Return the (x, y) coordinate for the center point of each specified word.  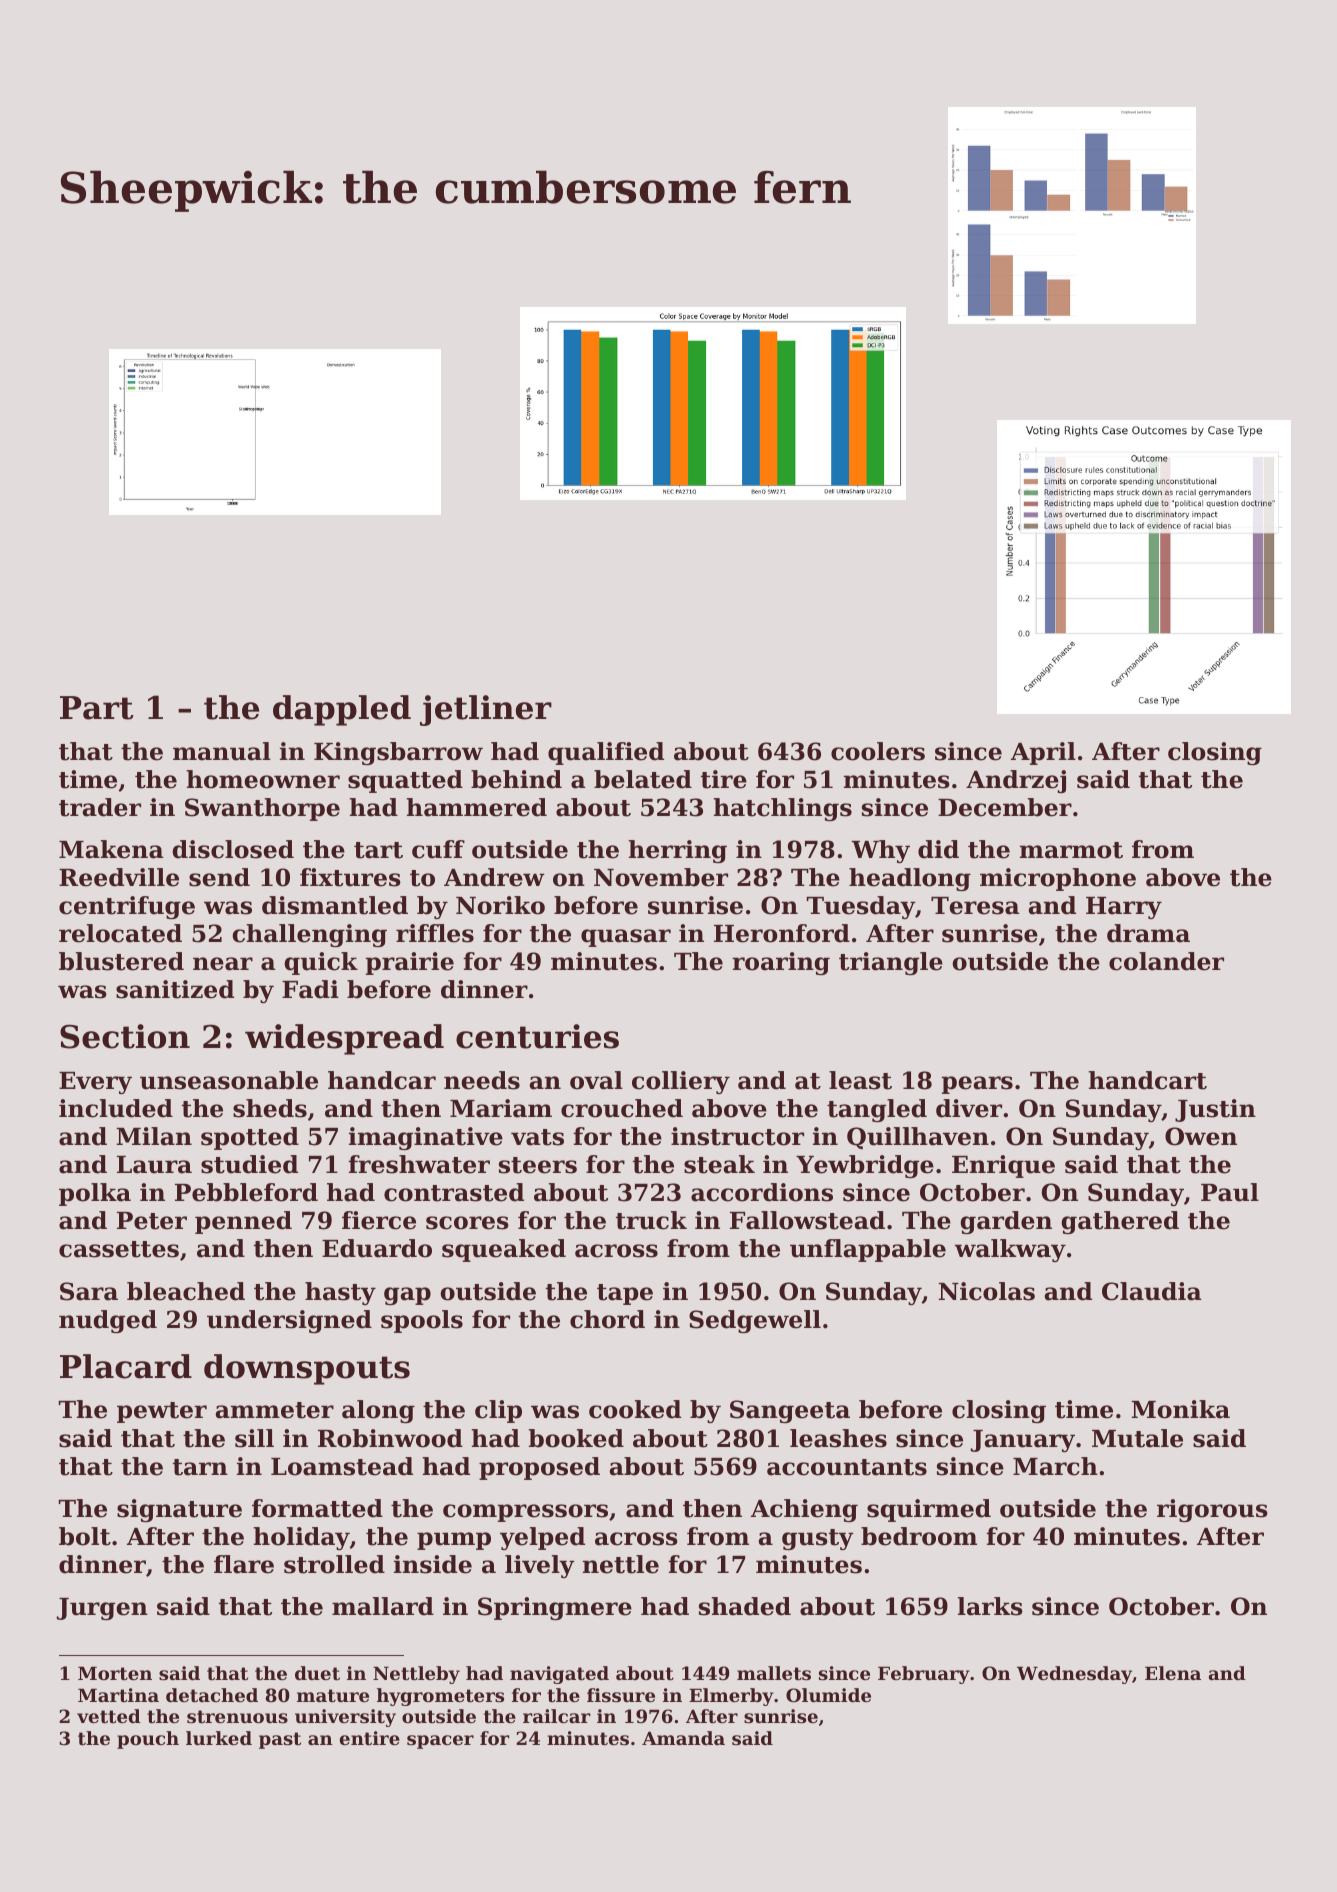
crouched (622, 1108)
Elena (1173, 1673)
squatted (405, 781)
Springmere (555, 1608)
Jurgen (102, 1609)
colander (1166, 961)
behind (516, 779)
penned (243, 1222)
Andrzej (1016, 781)
